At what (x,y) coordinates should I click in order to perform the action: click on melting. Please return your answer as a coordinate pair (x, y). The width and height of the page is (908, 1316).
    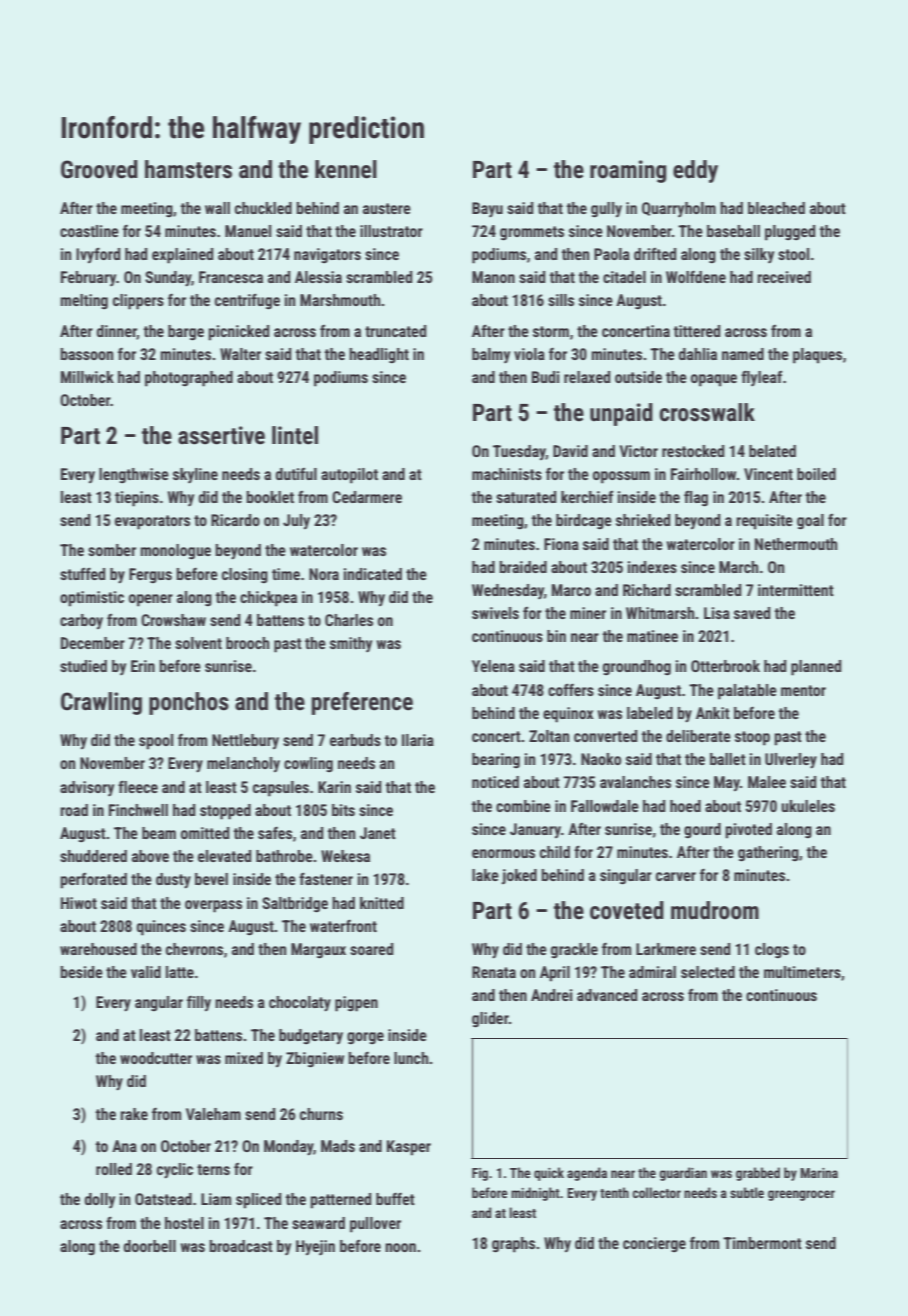
    Looking at the image, I should click on (84, 302).
